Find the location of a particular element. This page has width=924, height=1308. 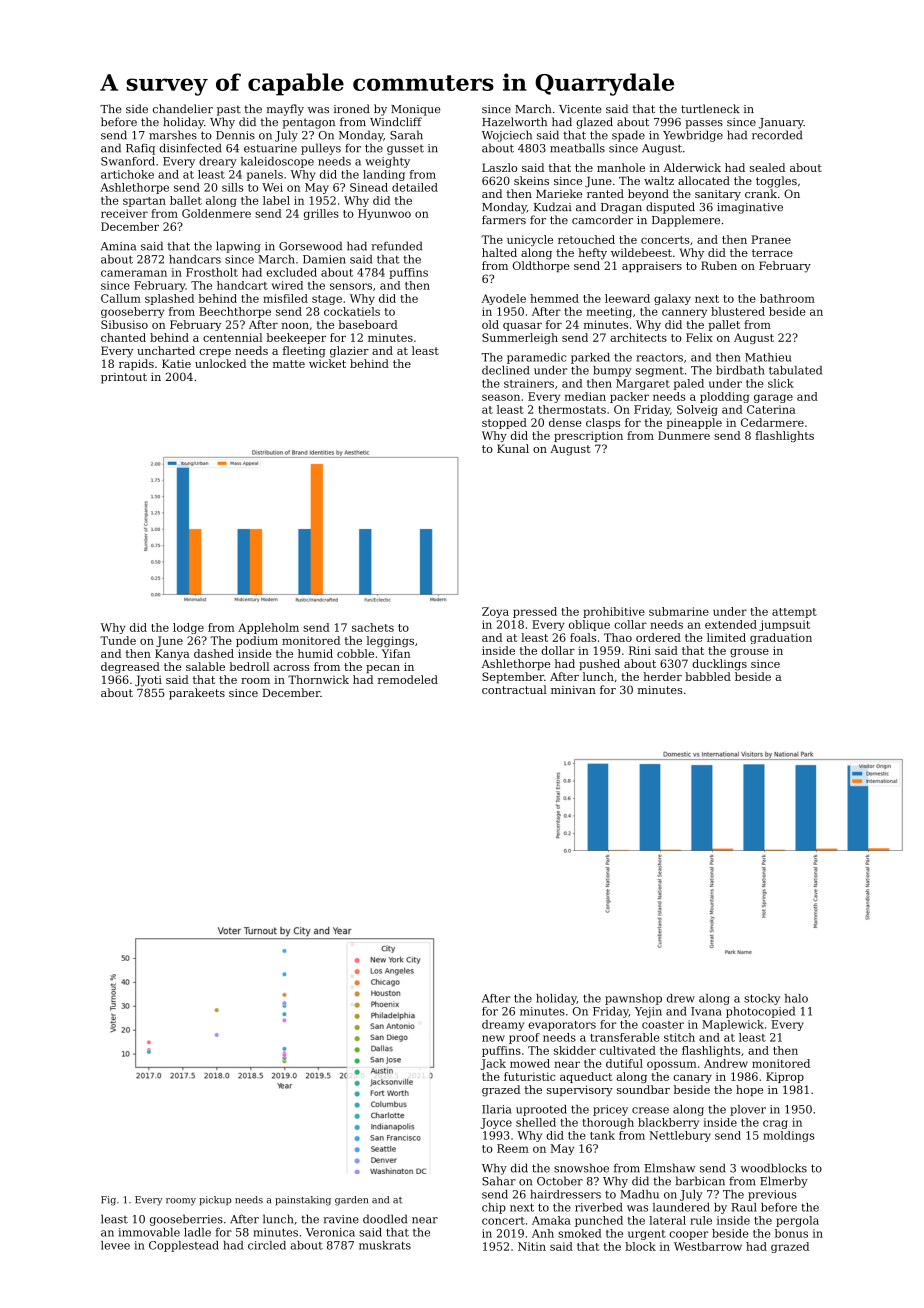

dreamy is located at coordinates (503, 1025).
